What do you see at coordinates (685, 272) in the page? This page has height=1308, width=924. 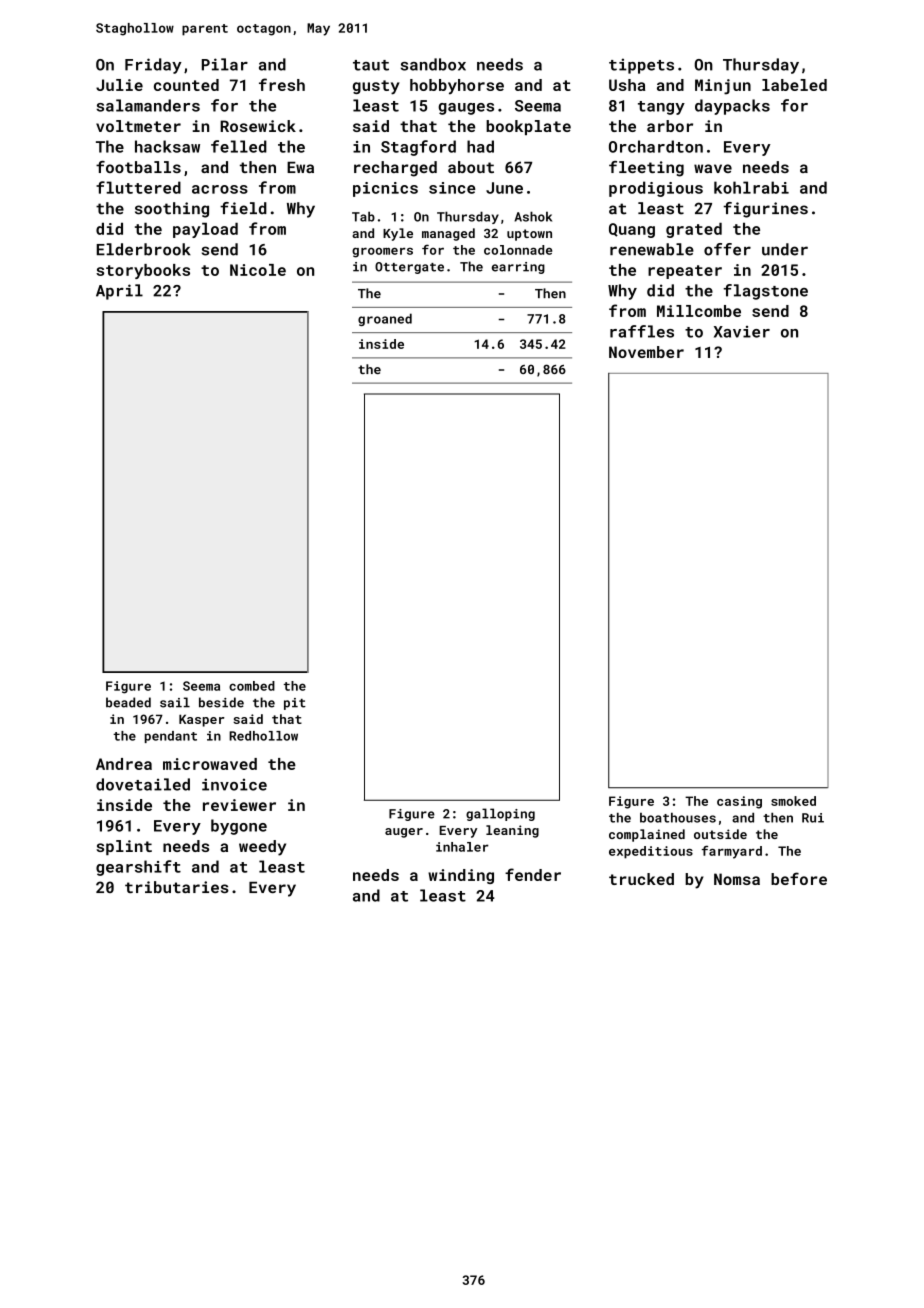 I see `repeater` at bounding box center [685, 272].
